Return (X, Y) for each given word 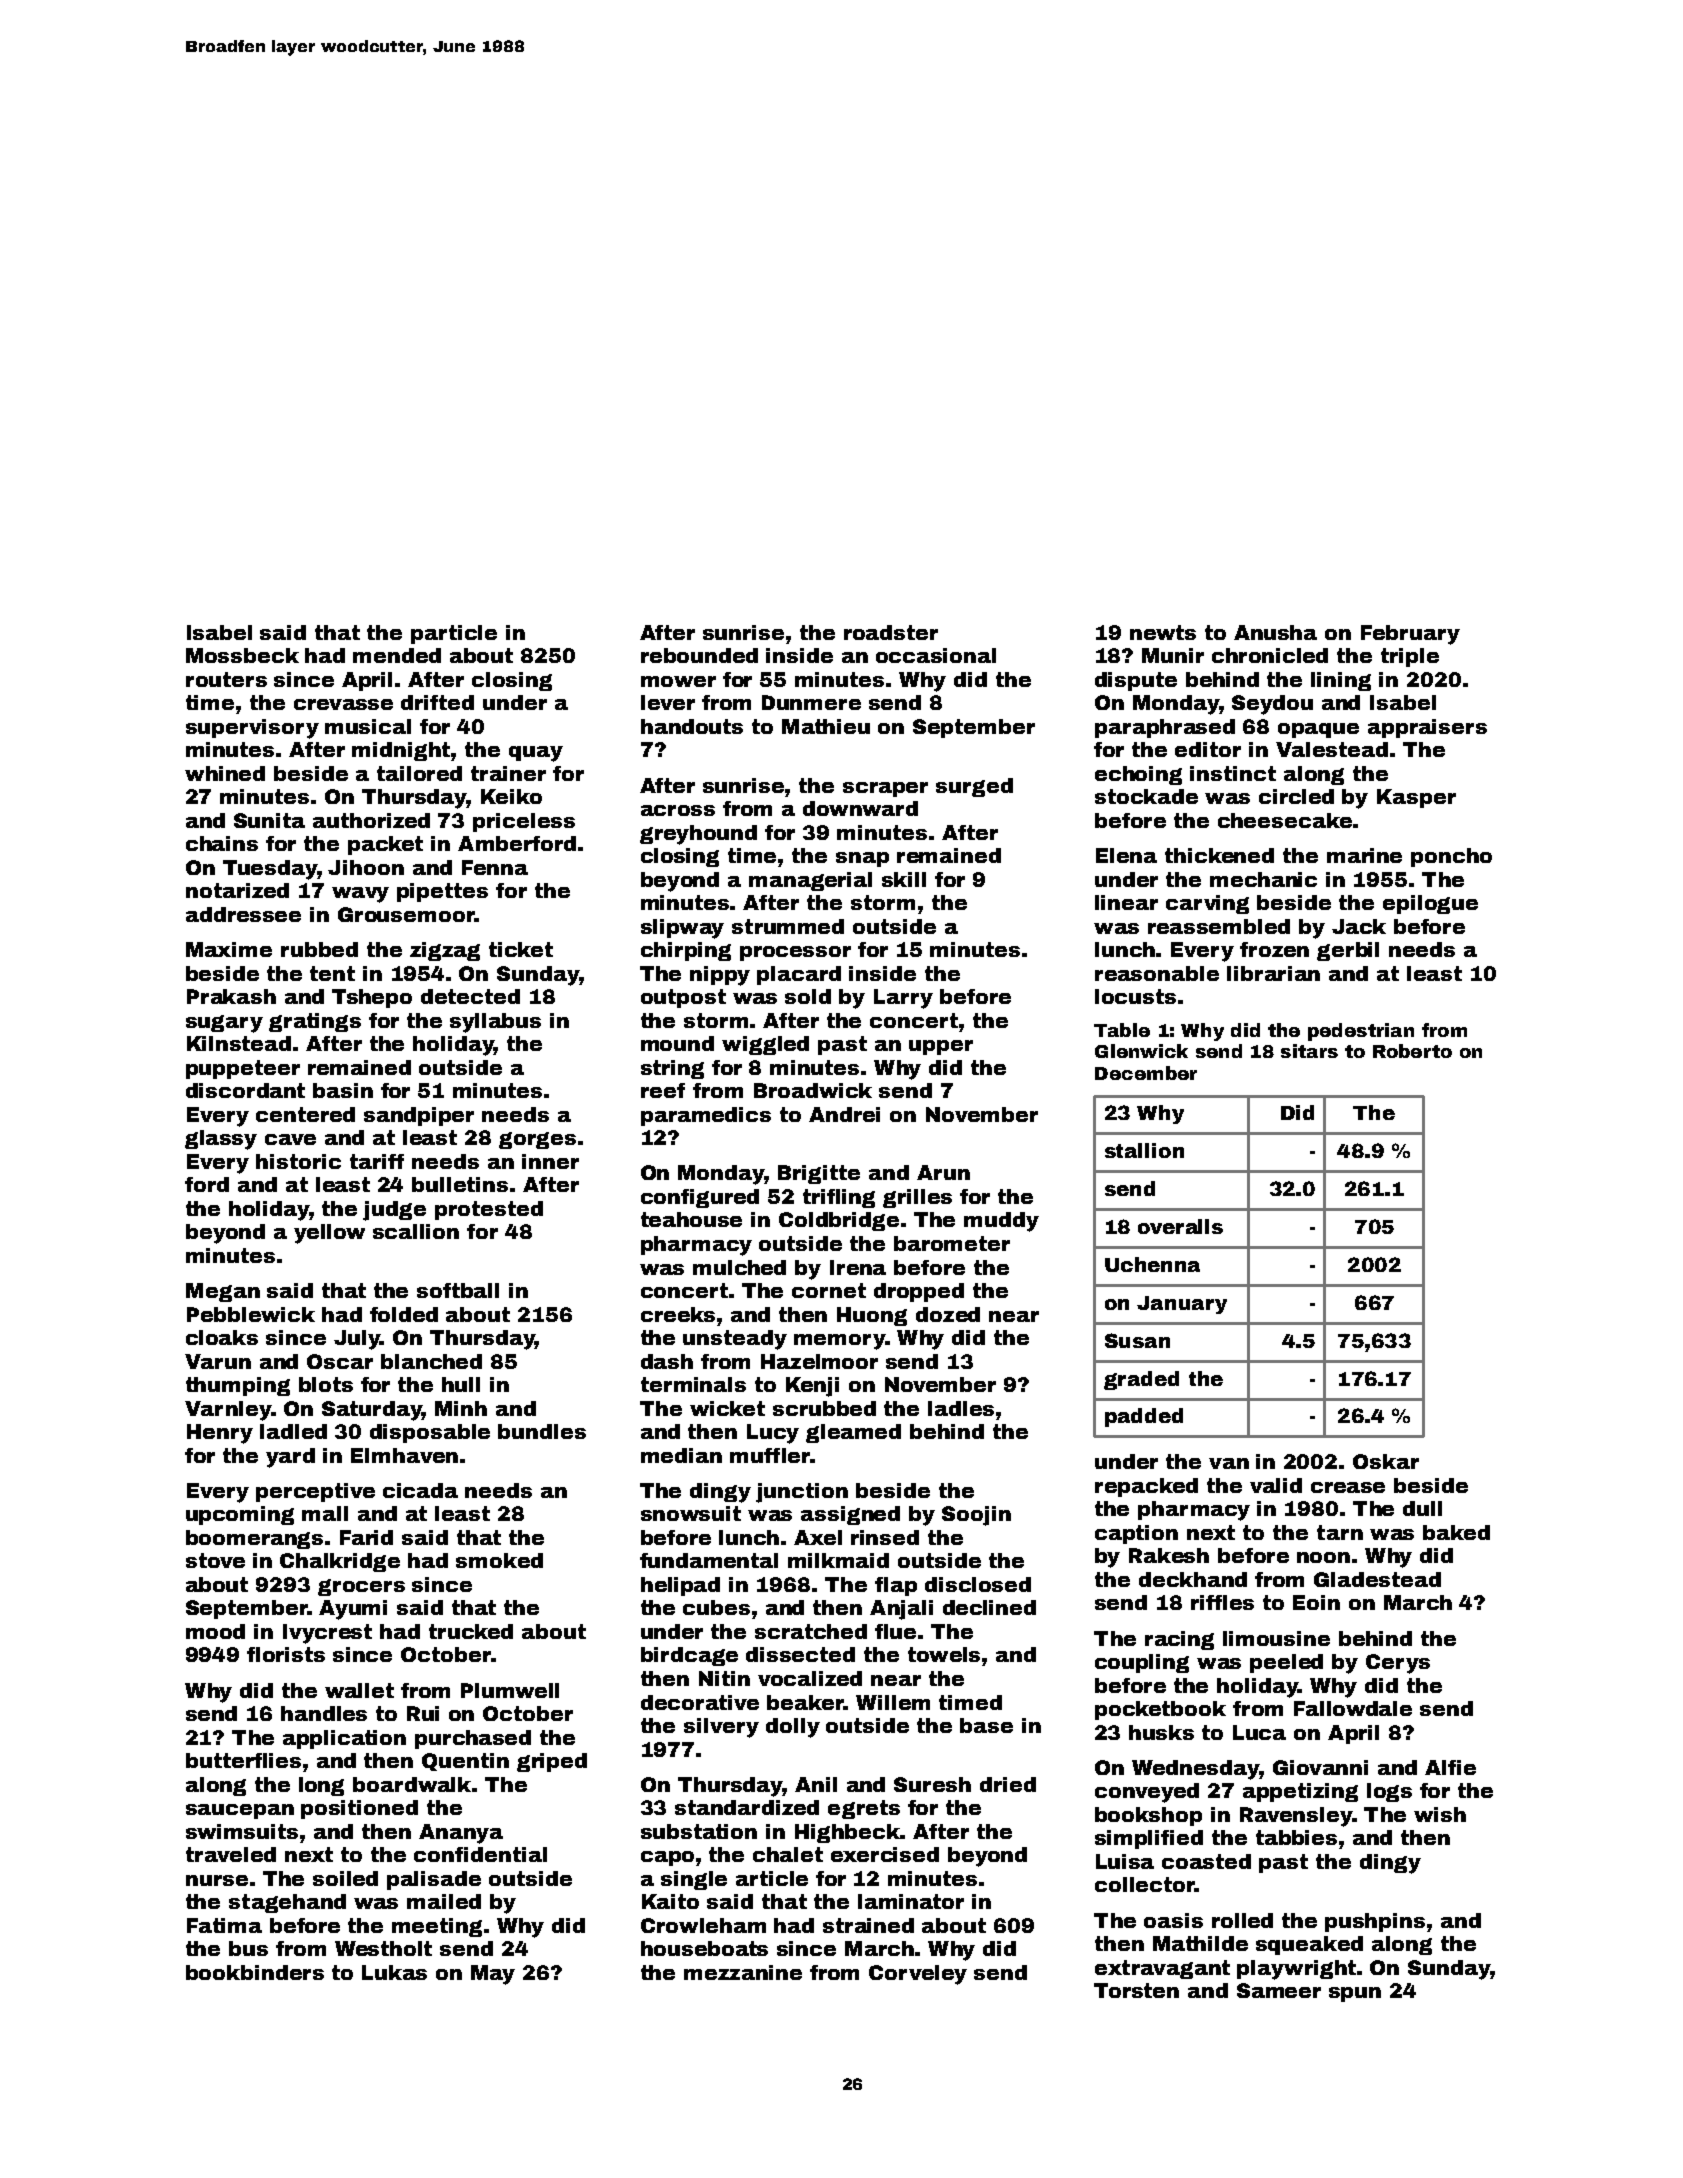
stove (215, 1560)
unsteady (735, 1340)
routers (226, 679)
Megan (223, 1292)
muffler (770, 1455)
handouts (692, 726)
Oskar (1386, 1461)
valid (1276, 1485)
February (1410, 635)
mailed (444, 1901)
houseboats (704, 1948)
